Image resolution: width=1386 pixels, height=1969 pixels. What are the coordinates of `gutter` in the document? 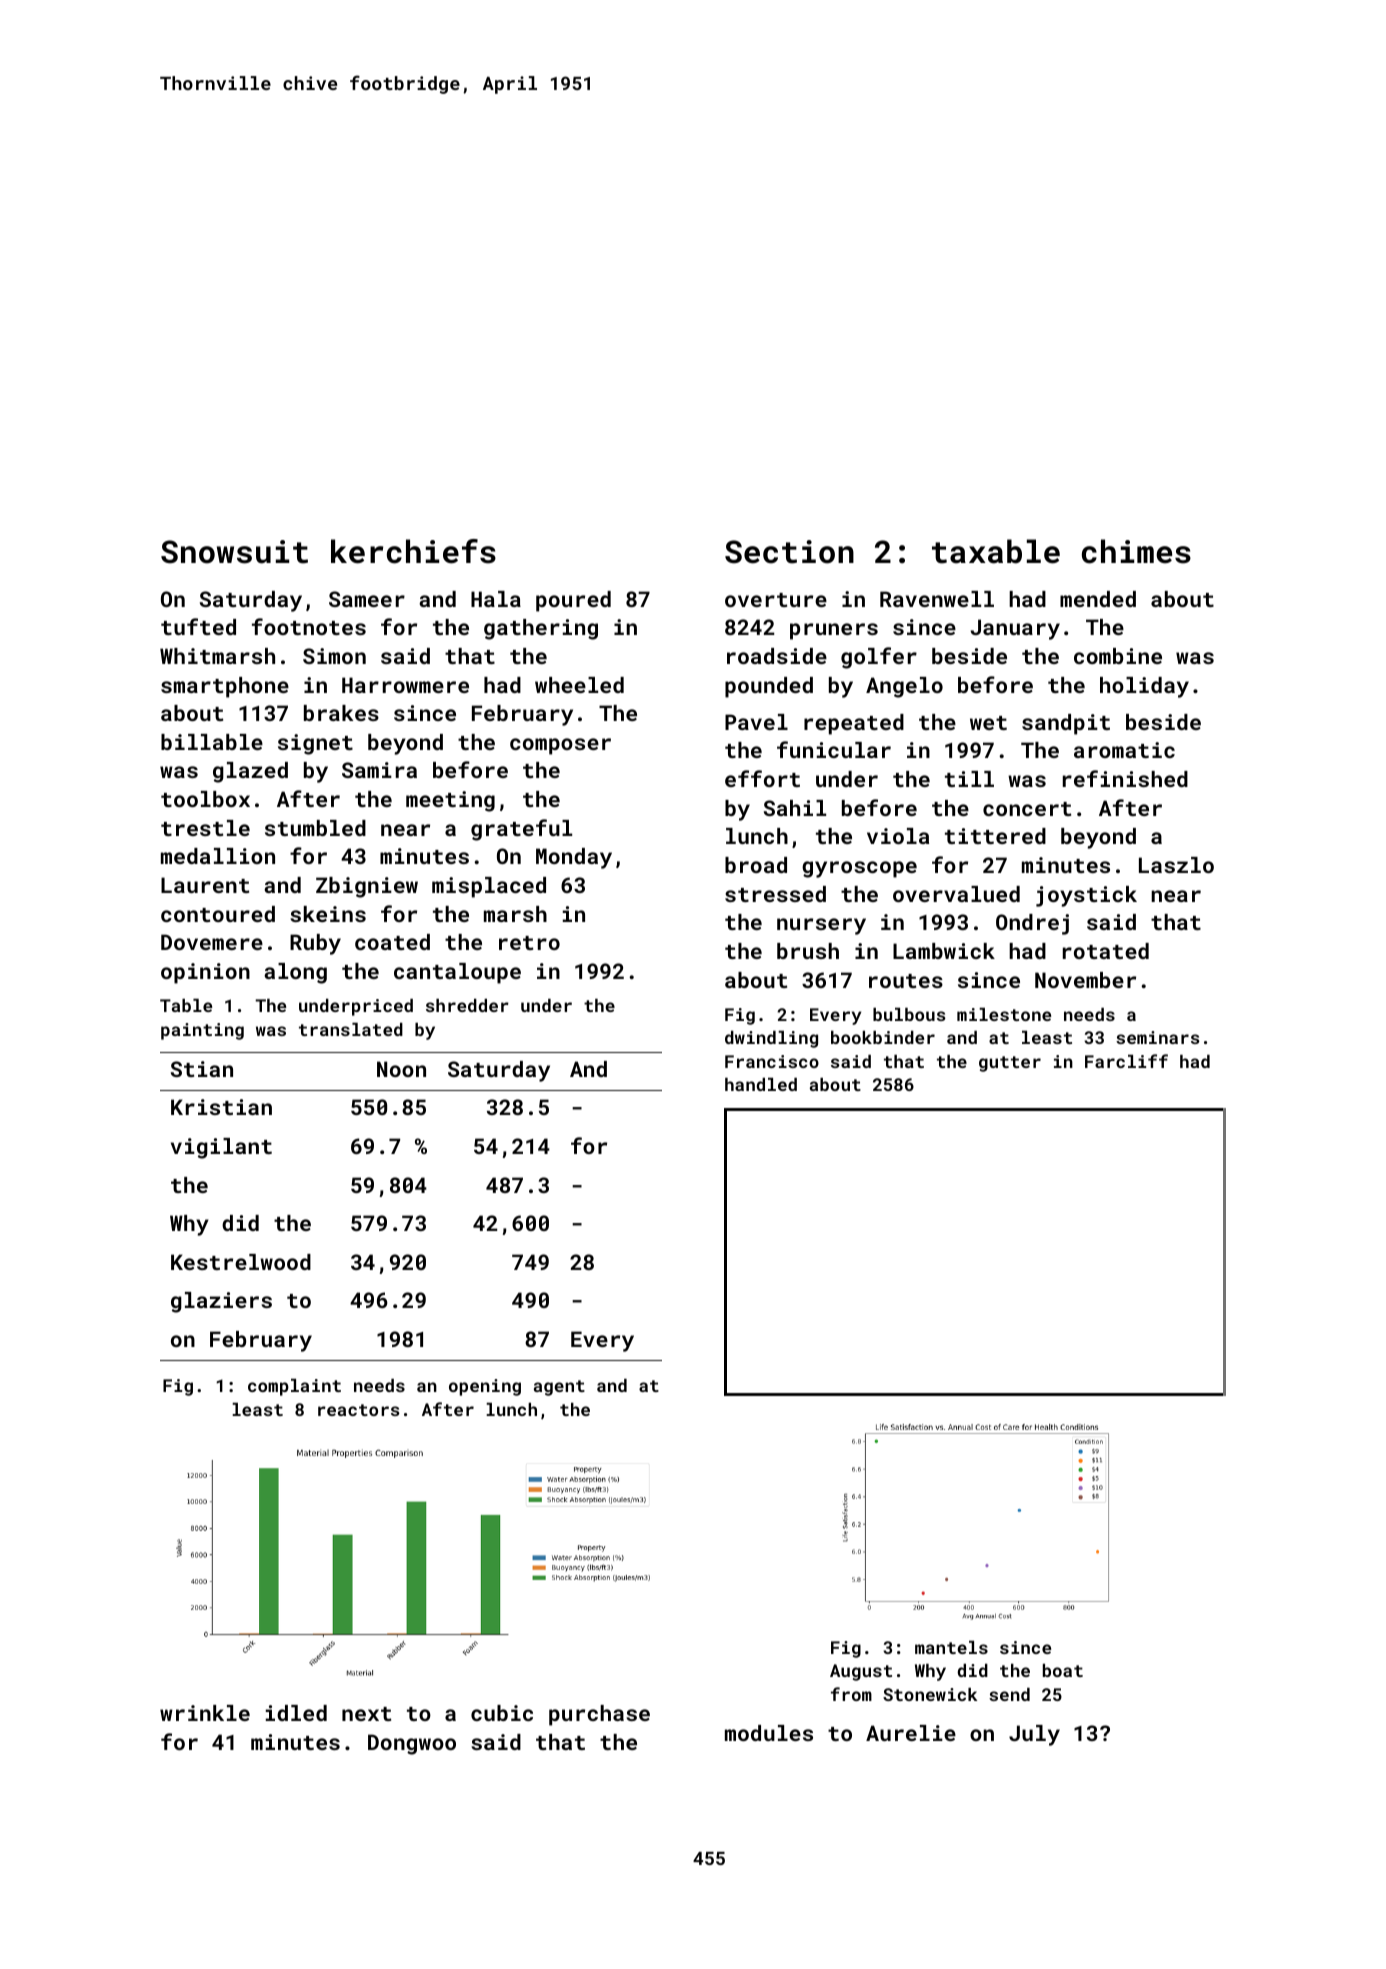 It's located at (1010, 1064).
